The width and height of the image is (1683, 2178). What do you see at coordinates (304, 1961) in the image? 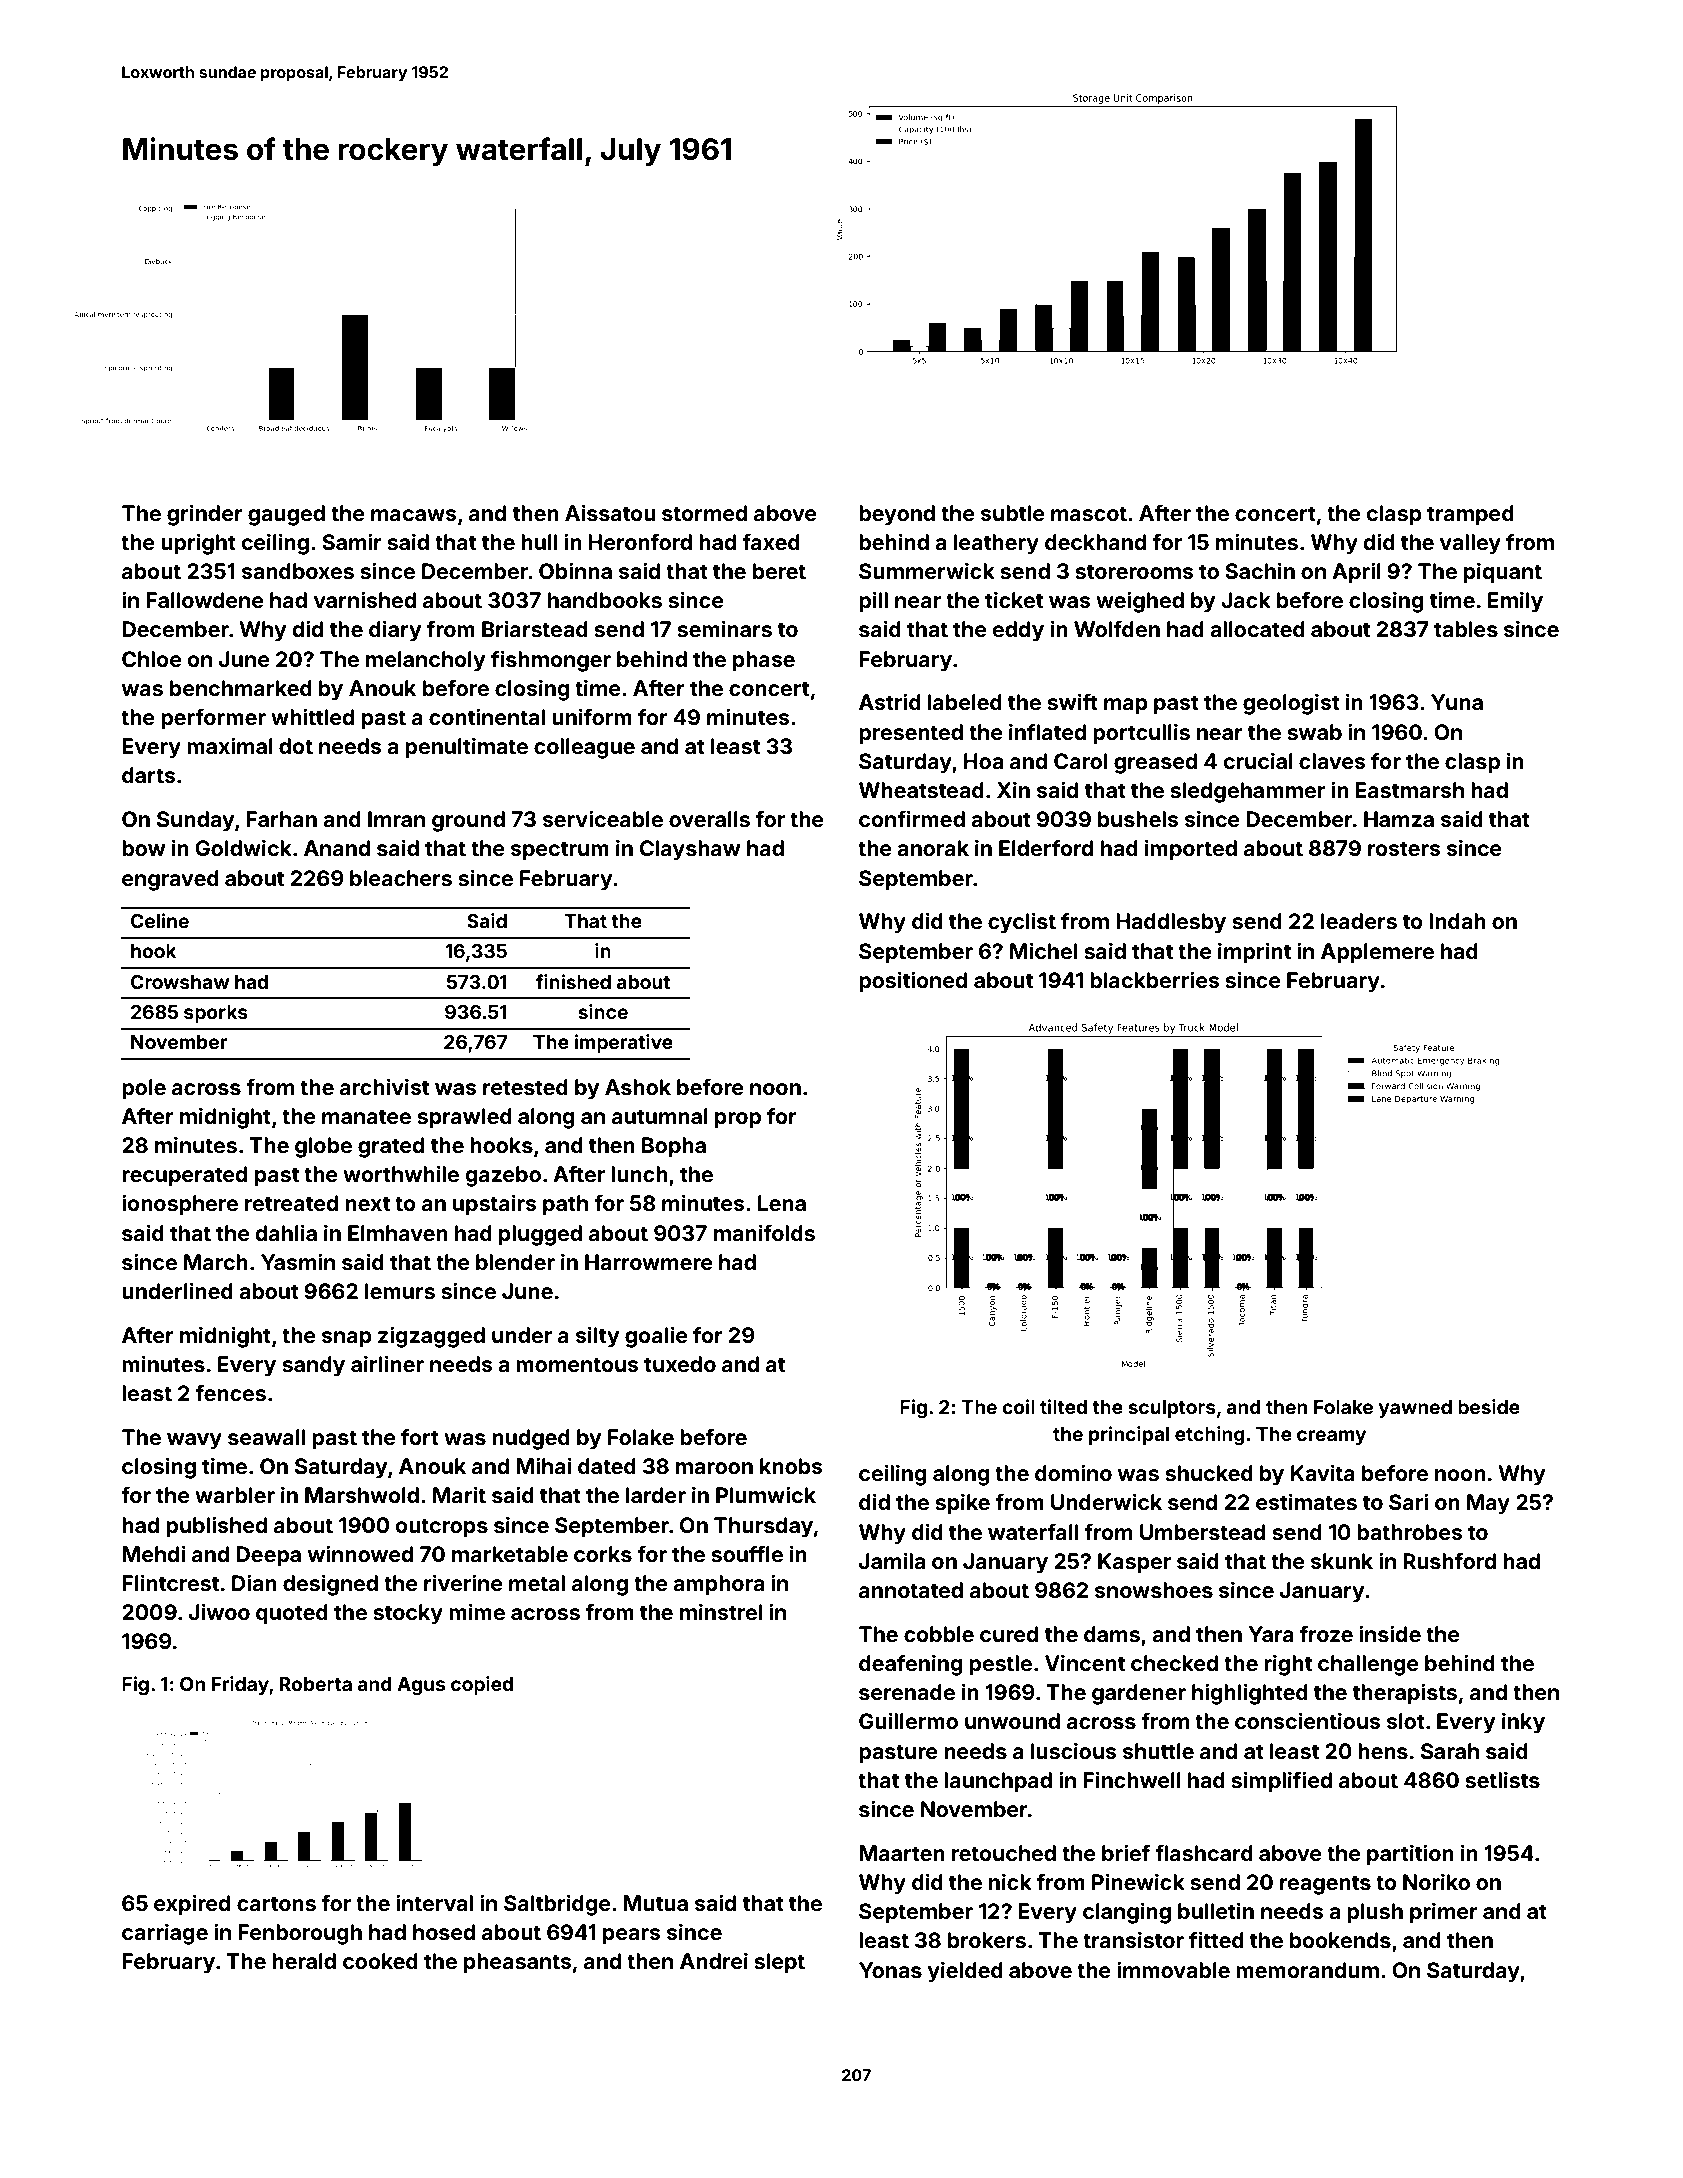
I see `herald` at bounding box center [304, 1961].
